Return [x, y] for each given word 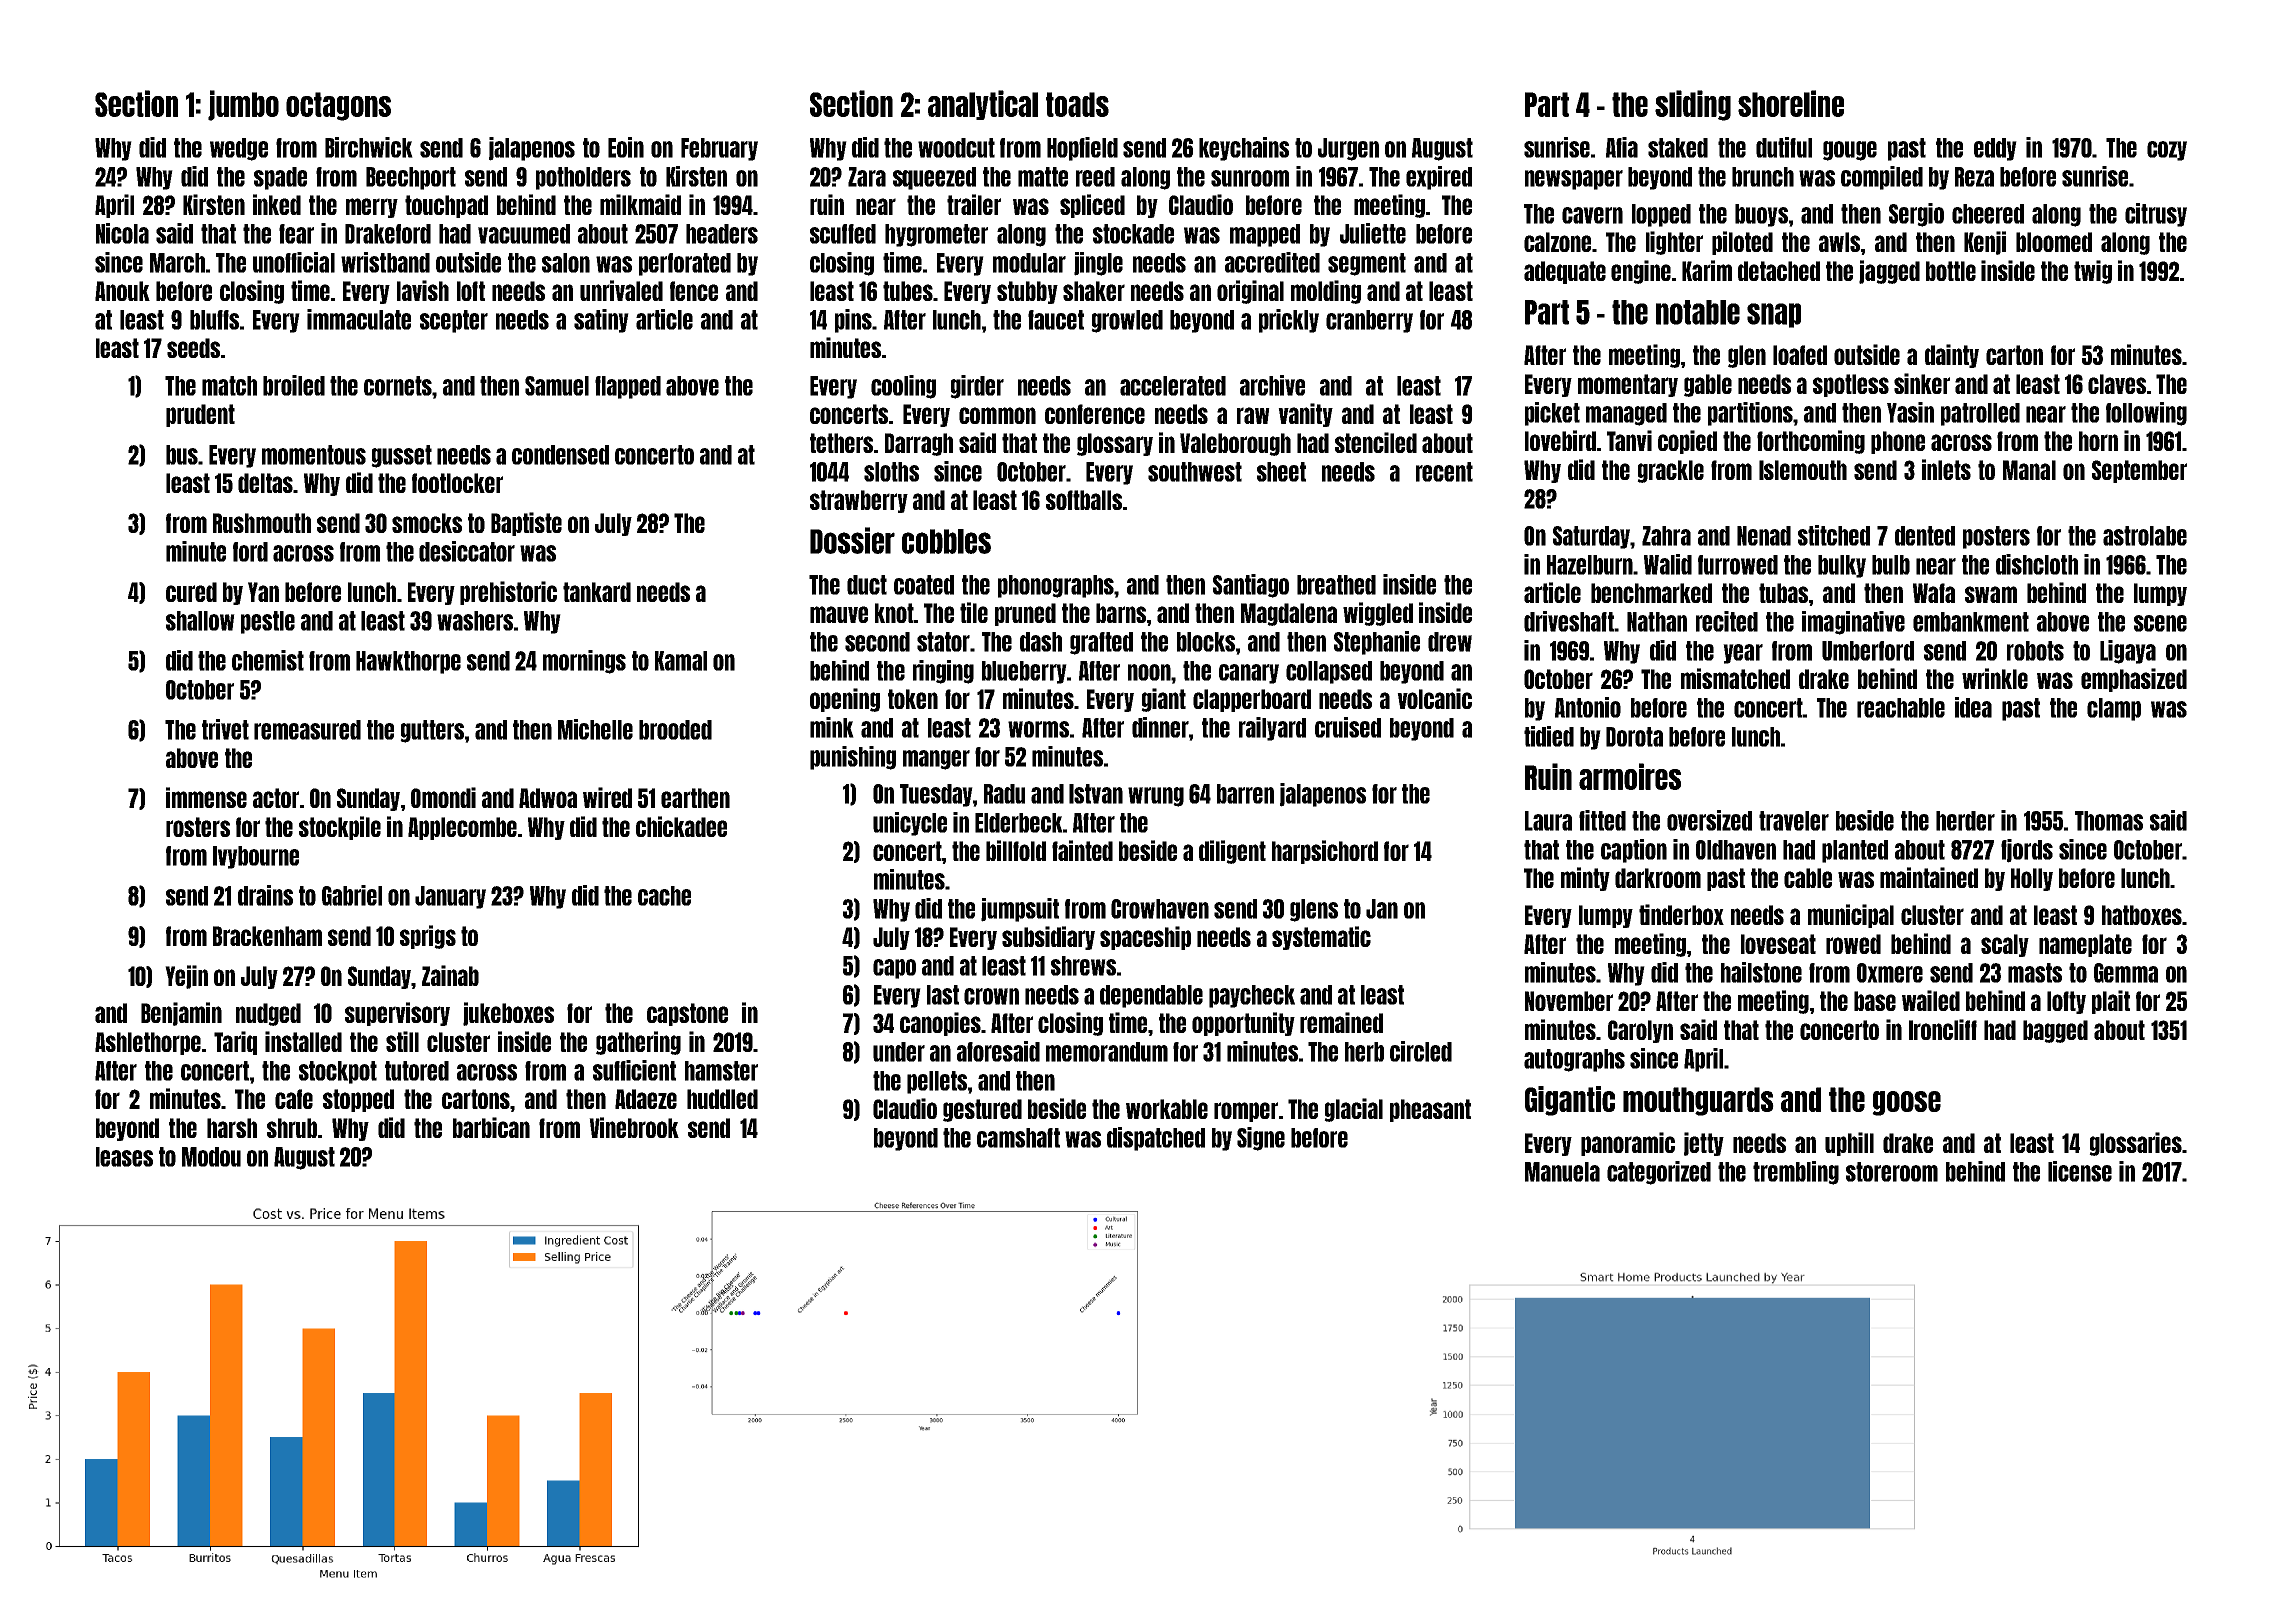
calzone [1557, 242]
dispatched [1156, 1139]
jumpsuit [1020, 910]
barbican [491, 1127]
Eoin [626, 147]
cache [664, 896]
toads [1077, 104]
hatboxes [2142, 915]
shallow [200, 621]
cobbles [946, 541]
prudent [200, 415]
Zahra [1666, 536]
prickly [1289, 321]
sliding [1693, 105]
